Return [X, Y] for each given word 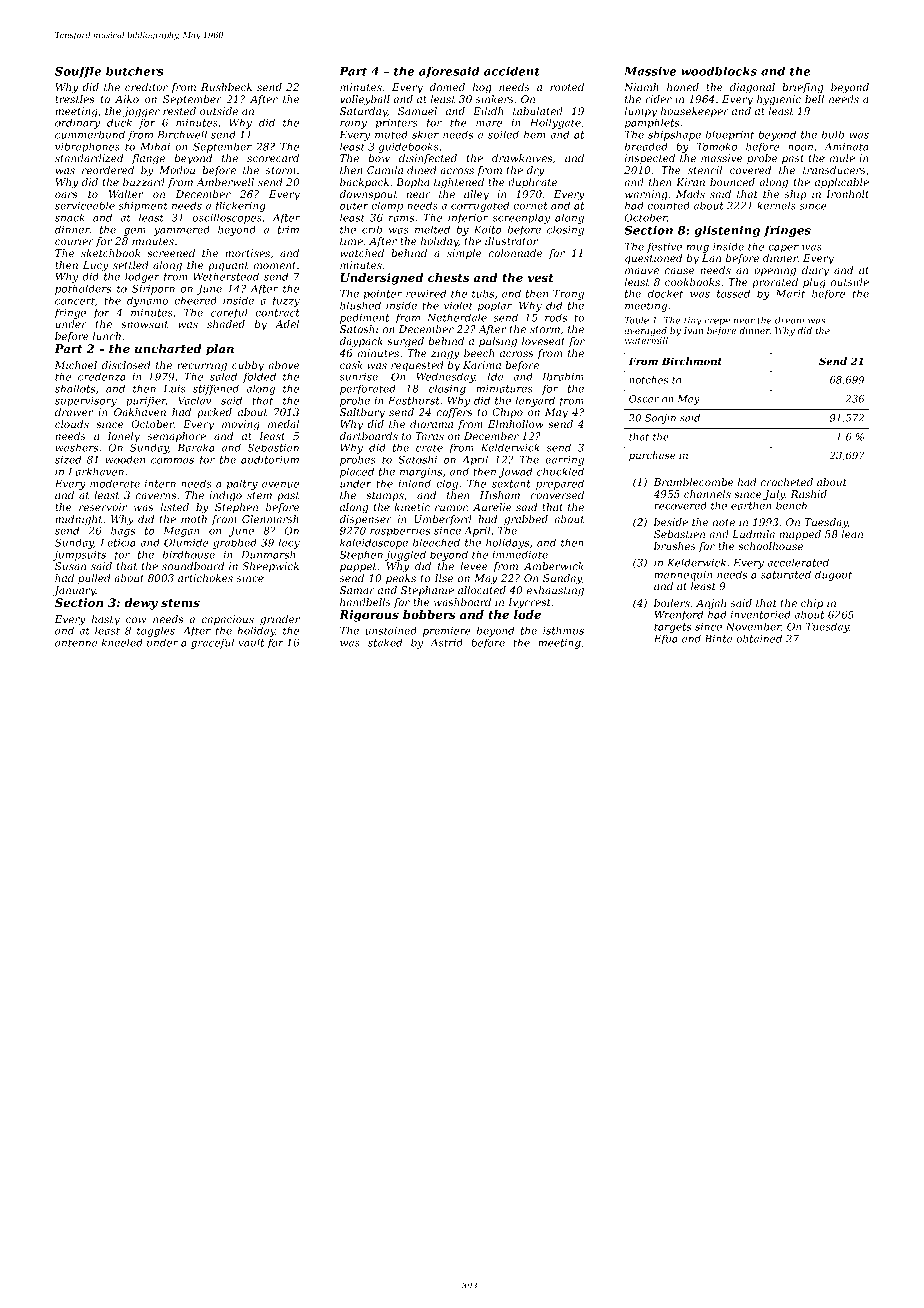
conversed [557, 495]
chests [448, 277]
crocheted [787, 482]
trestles [74, 99]
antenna [76, 643]
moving [241, 425]
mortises [247, 253]
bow [379, 158]
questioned [653, 259]
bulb [833, 134]
